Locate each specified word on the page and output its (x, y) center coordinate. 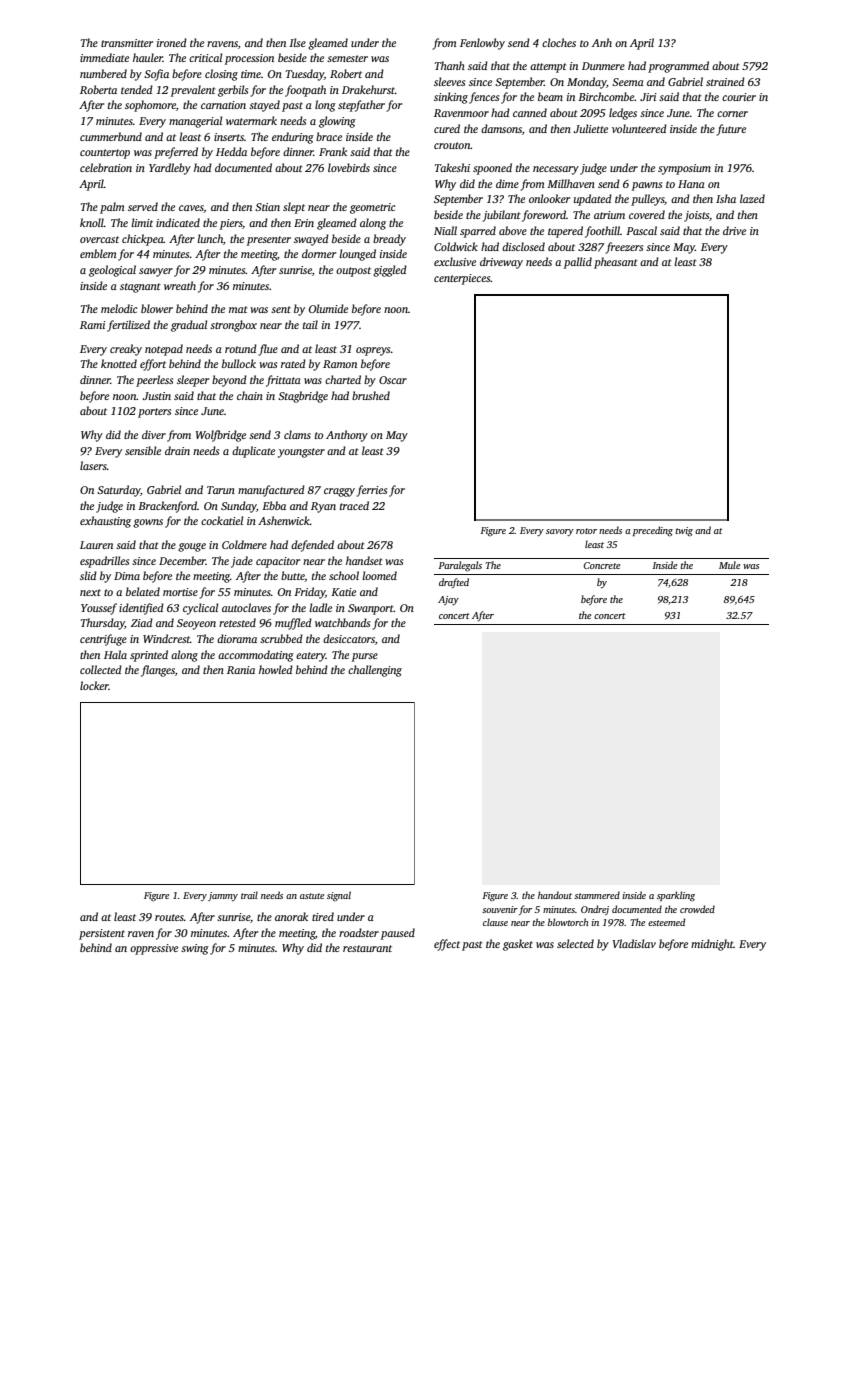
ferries (372, 491)
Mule (729, 565)
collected (101, 669)
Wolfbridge (221, 436)
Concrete (601, 565)
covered (647, 214)
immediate (104, 57)
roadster (359, 932)
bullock (239, 363)
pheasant (616, 263)
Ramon (340, 364)
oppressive (154, 949)
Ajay (448, 601)
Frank (333, 151)
